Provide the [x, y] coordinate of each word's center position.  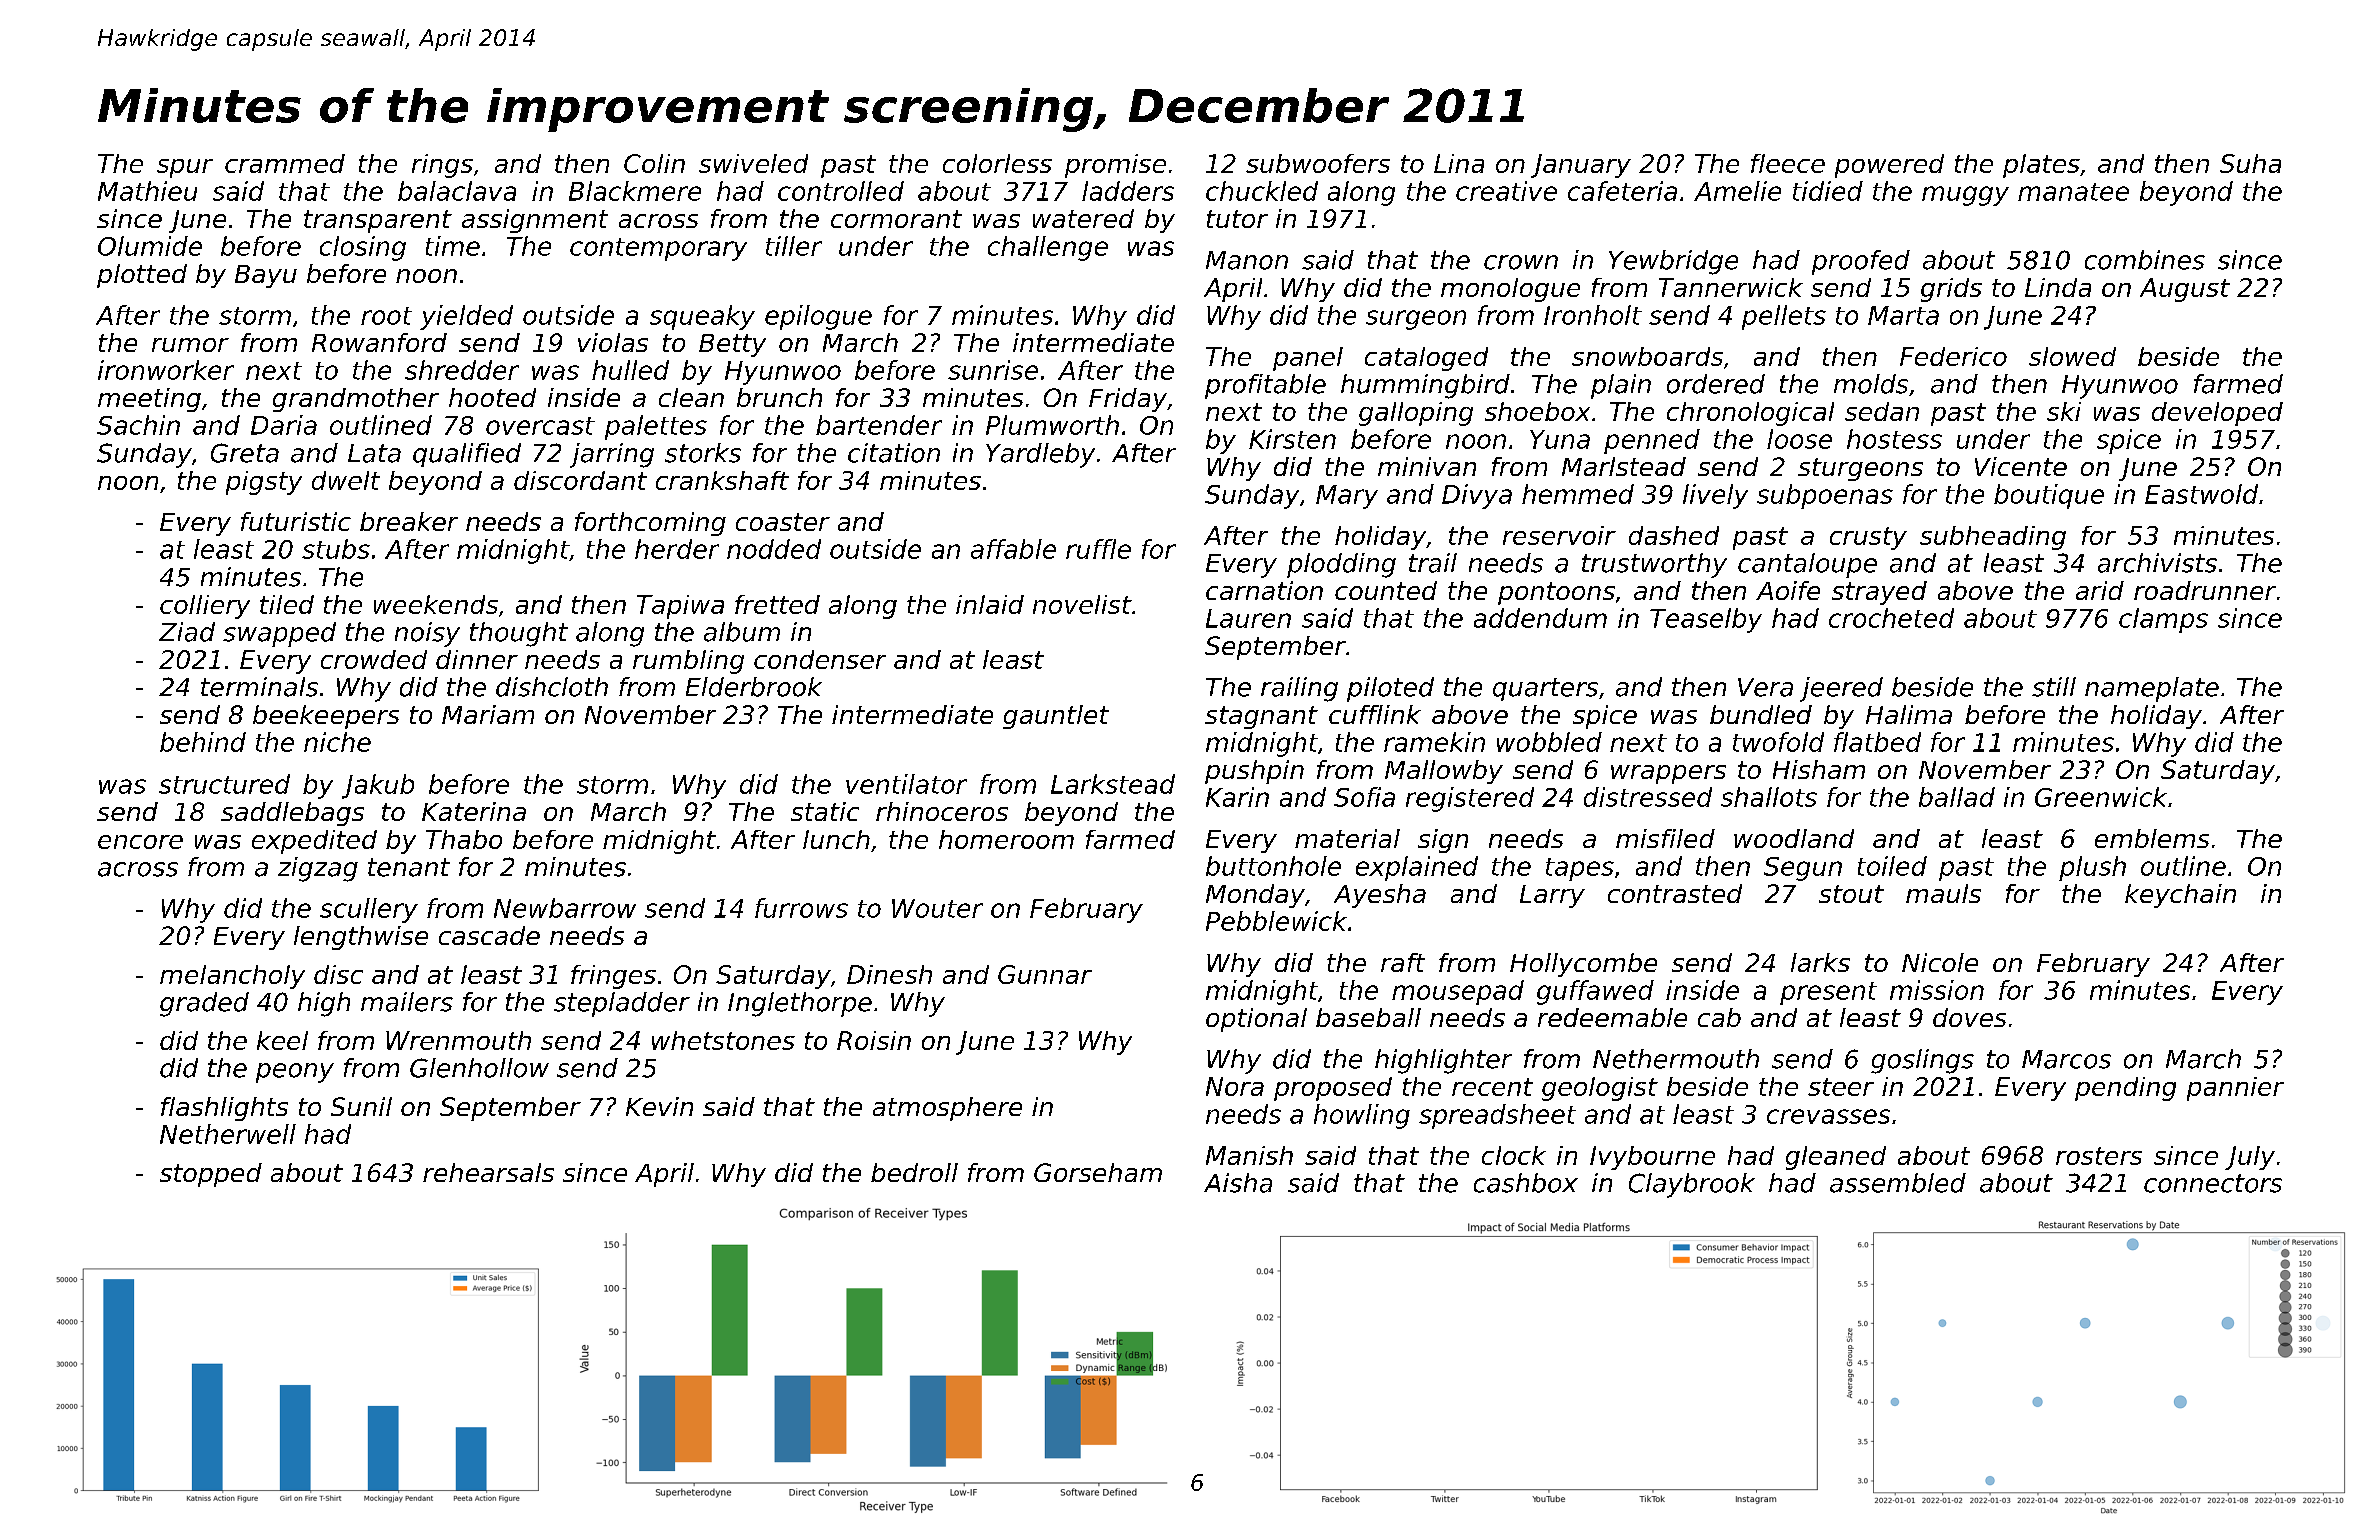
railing [1299, 689]
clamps [2163, 620]
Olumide [150, 246]
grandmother [356, 400]
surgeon [1416, 320]
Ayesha [1380, 896]
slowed [2072, 356]
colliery [205, 607]
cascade [489, 935]
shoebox [1537, 411]
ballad [1957, 797]
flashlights [224, 1109]
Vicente [2021, 466]
